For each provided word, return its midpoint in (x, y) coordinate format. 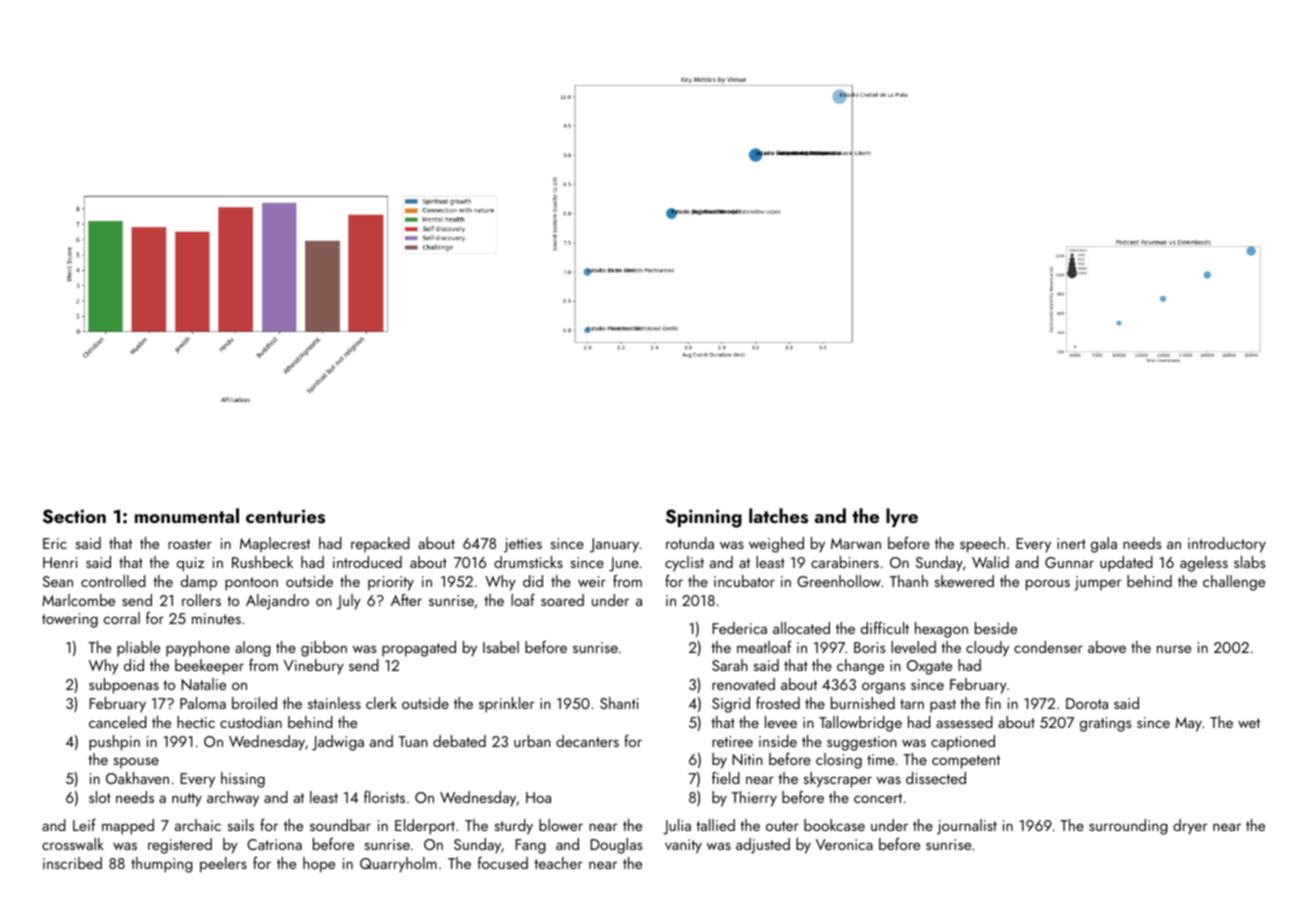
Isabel (501, 647)
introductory (1227, 545)
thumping (162, 865)
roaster (190, 544)
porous (1048, 585)
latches (778, 516)
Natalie (203, 684)
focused (503, 863)
